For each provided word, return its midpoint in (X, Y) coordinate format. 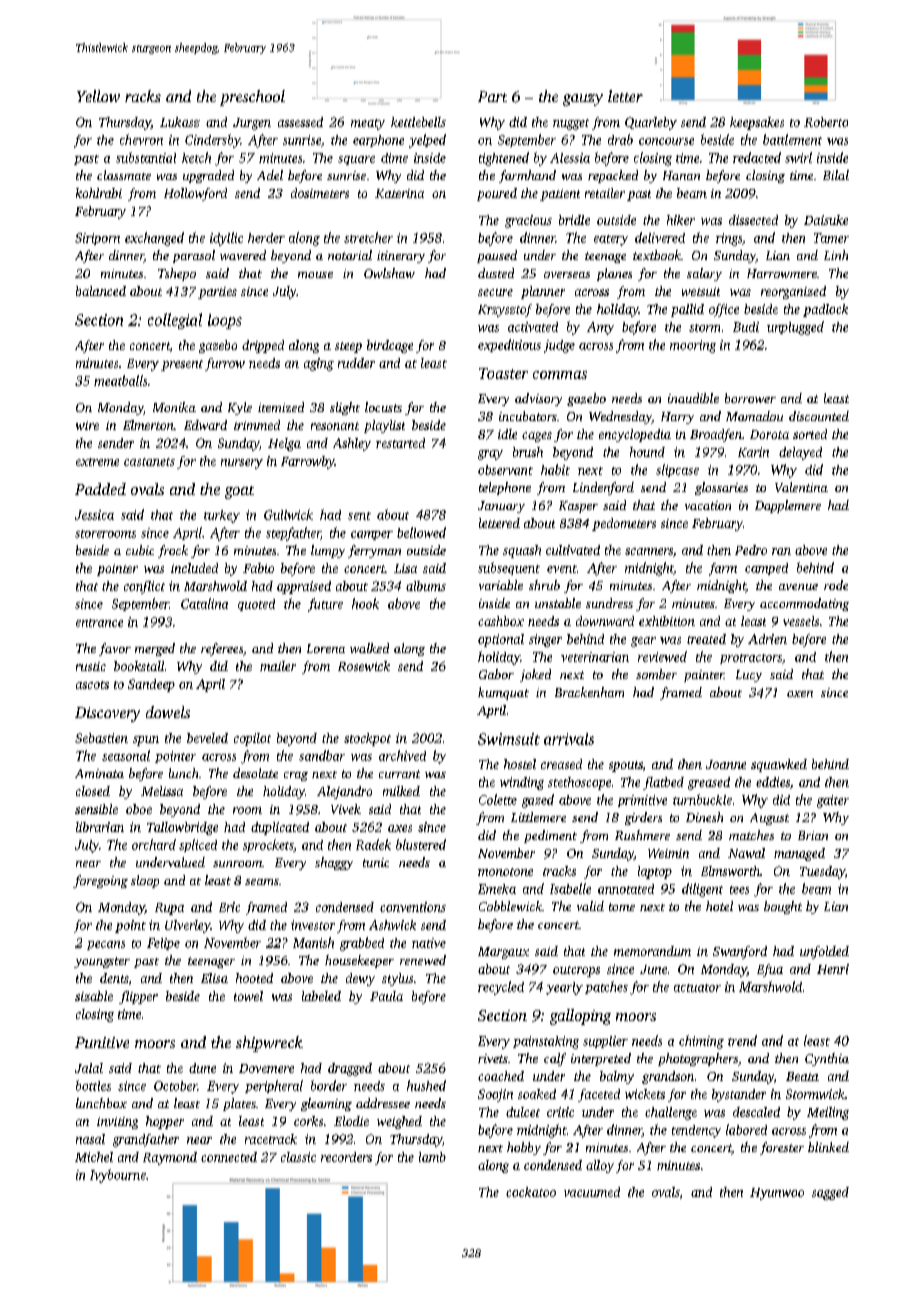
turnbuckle (702, 799)
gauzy (583, 100)
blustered (421, 844)
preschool (252, 98)
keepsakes (757, 123)
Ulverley (187, 926)
